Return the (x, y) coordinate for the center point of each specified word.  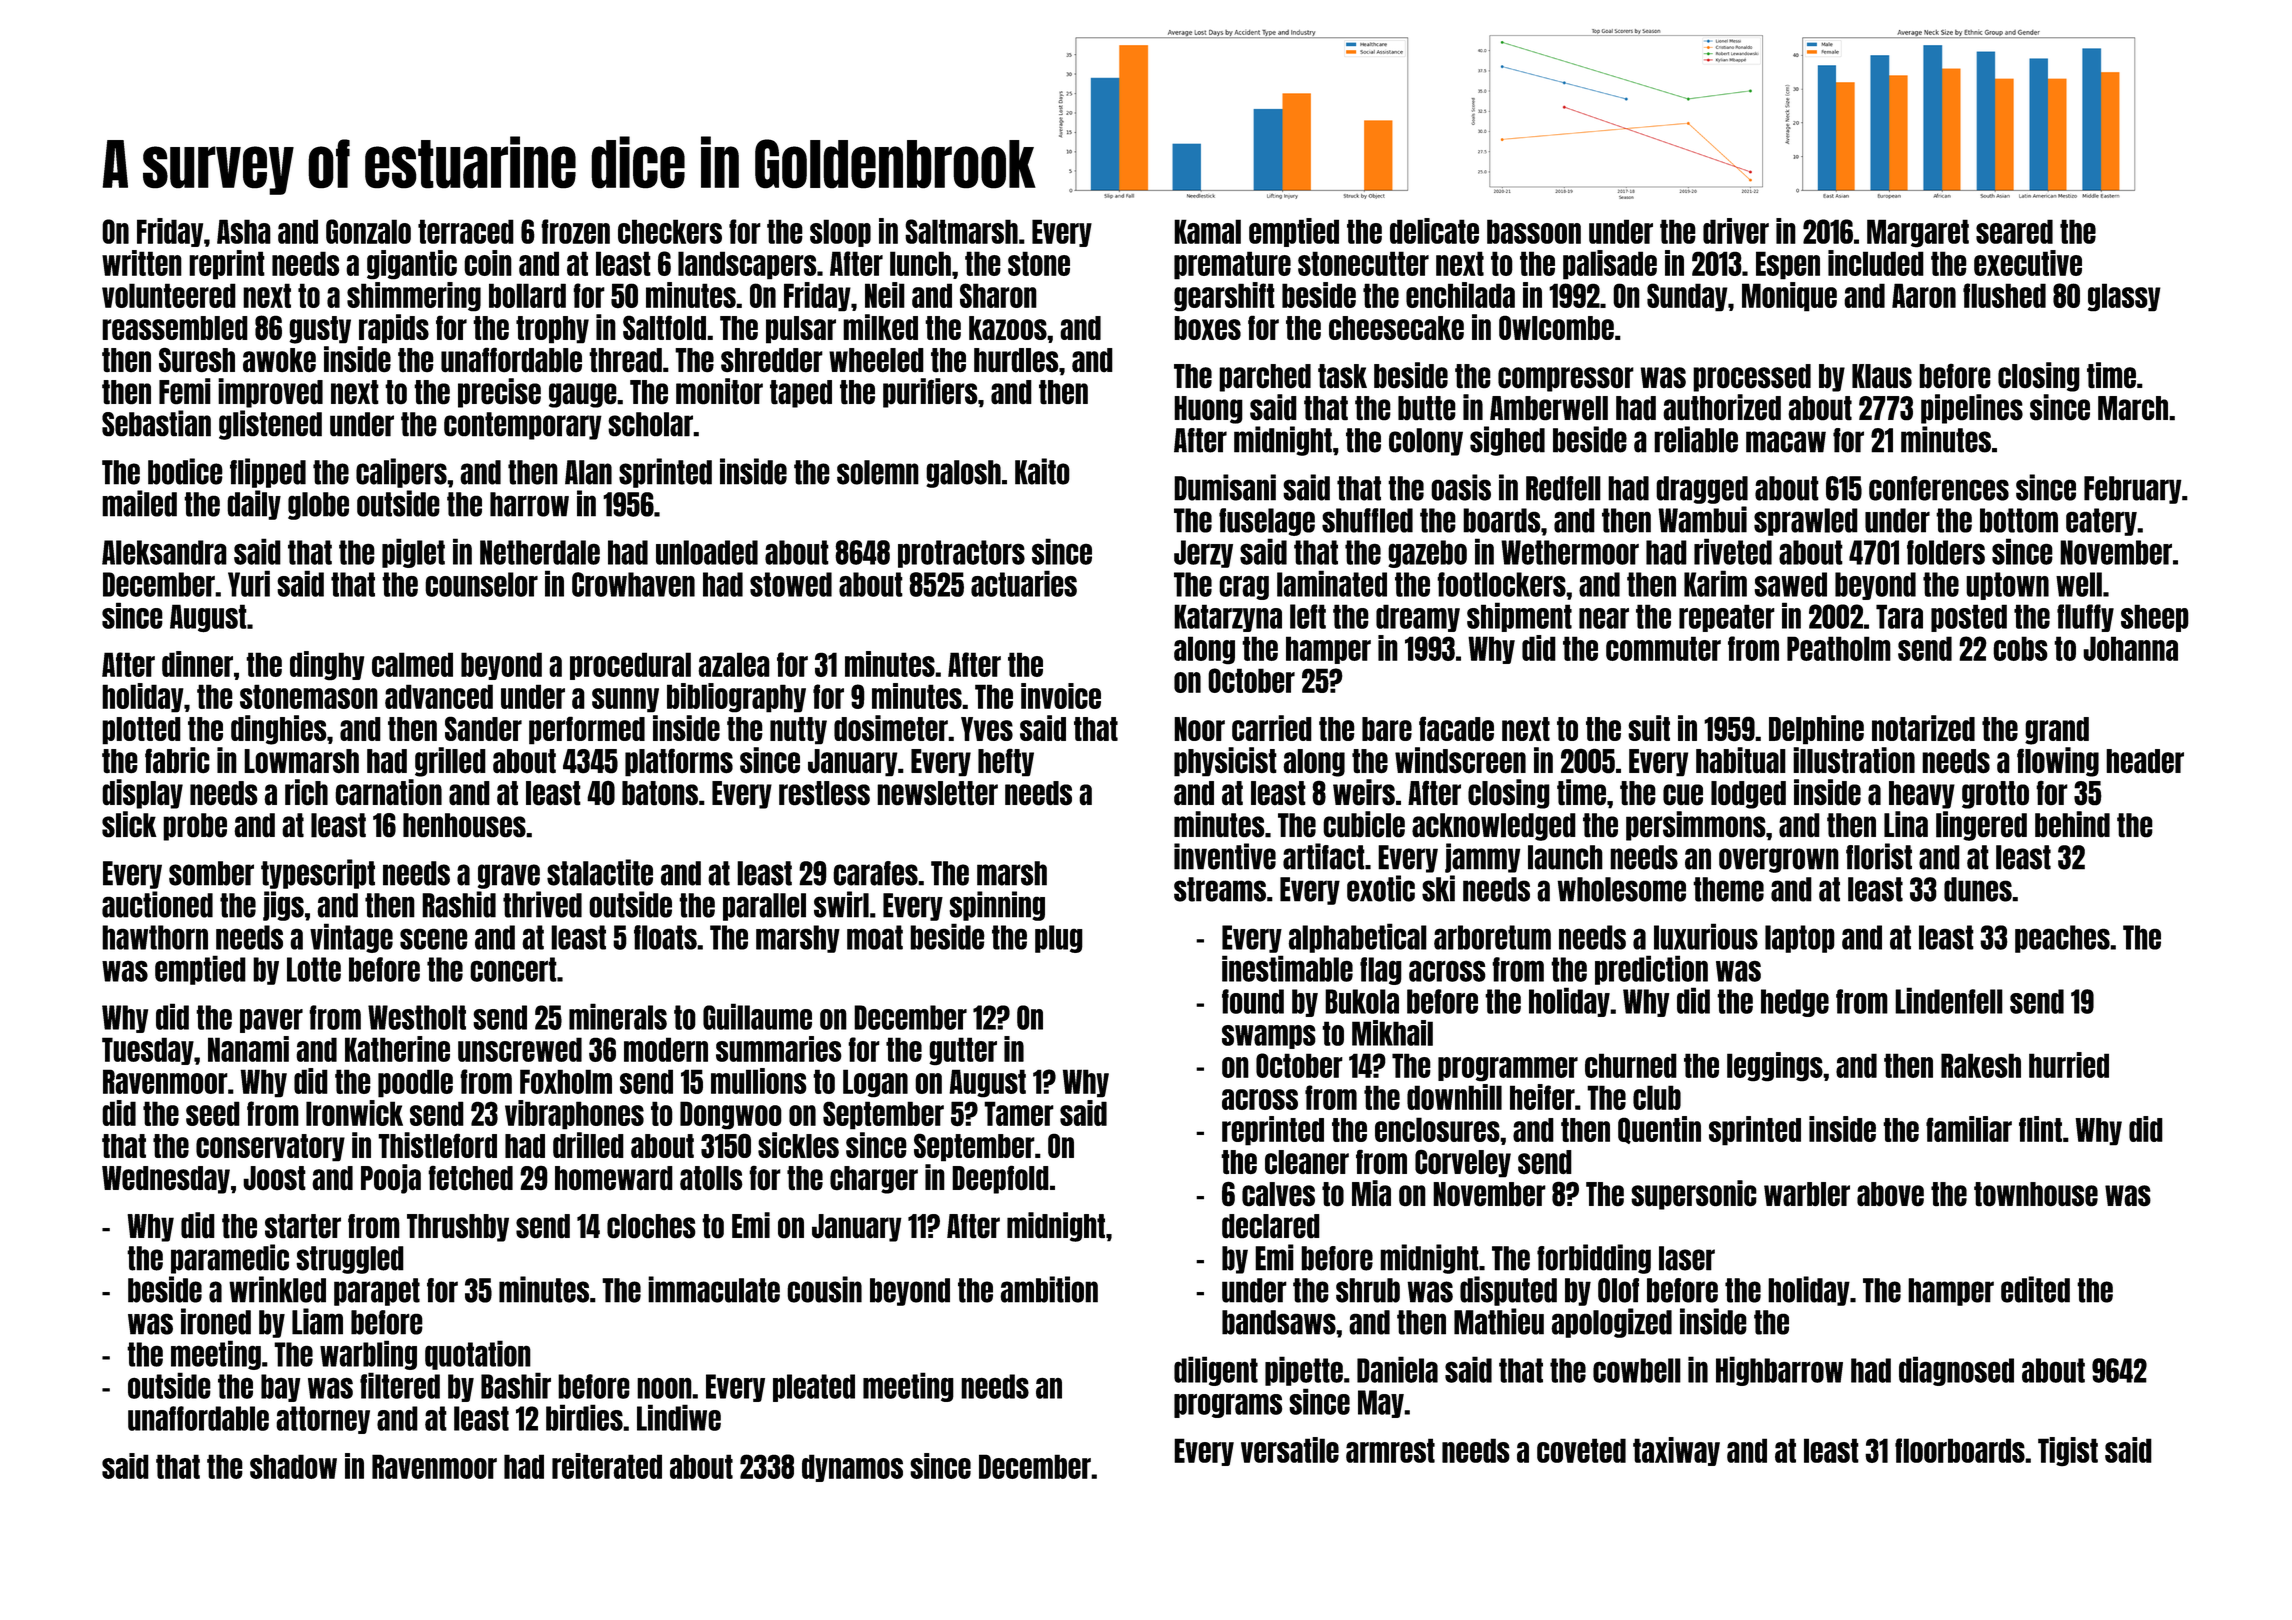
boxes (1207, 328)
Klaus (1882, 376)
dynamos (852, 1468)
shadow (293, 1466)
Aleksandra (164, 552)
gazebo (1427, 554)
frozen (575, 231)
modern (666, 1049)
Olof (1618, 1290)
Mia (1371, 1193)
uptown (2007, 586)
